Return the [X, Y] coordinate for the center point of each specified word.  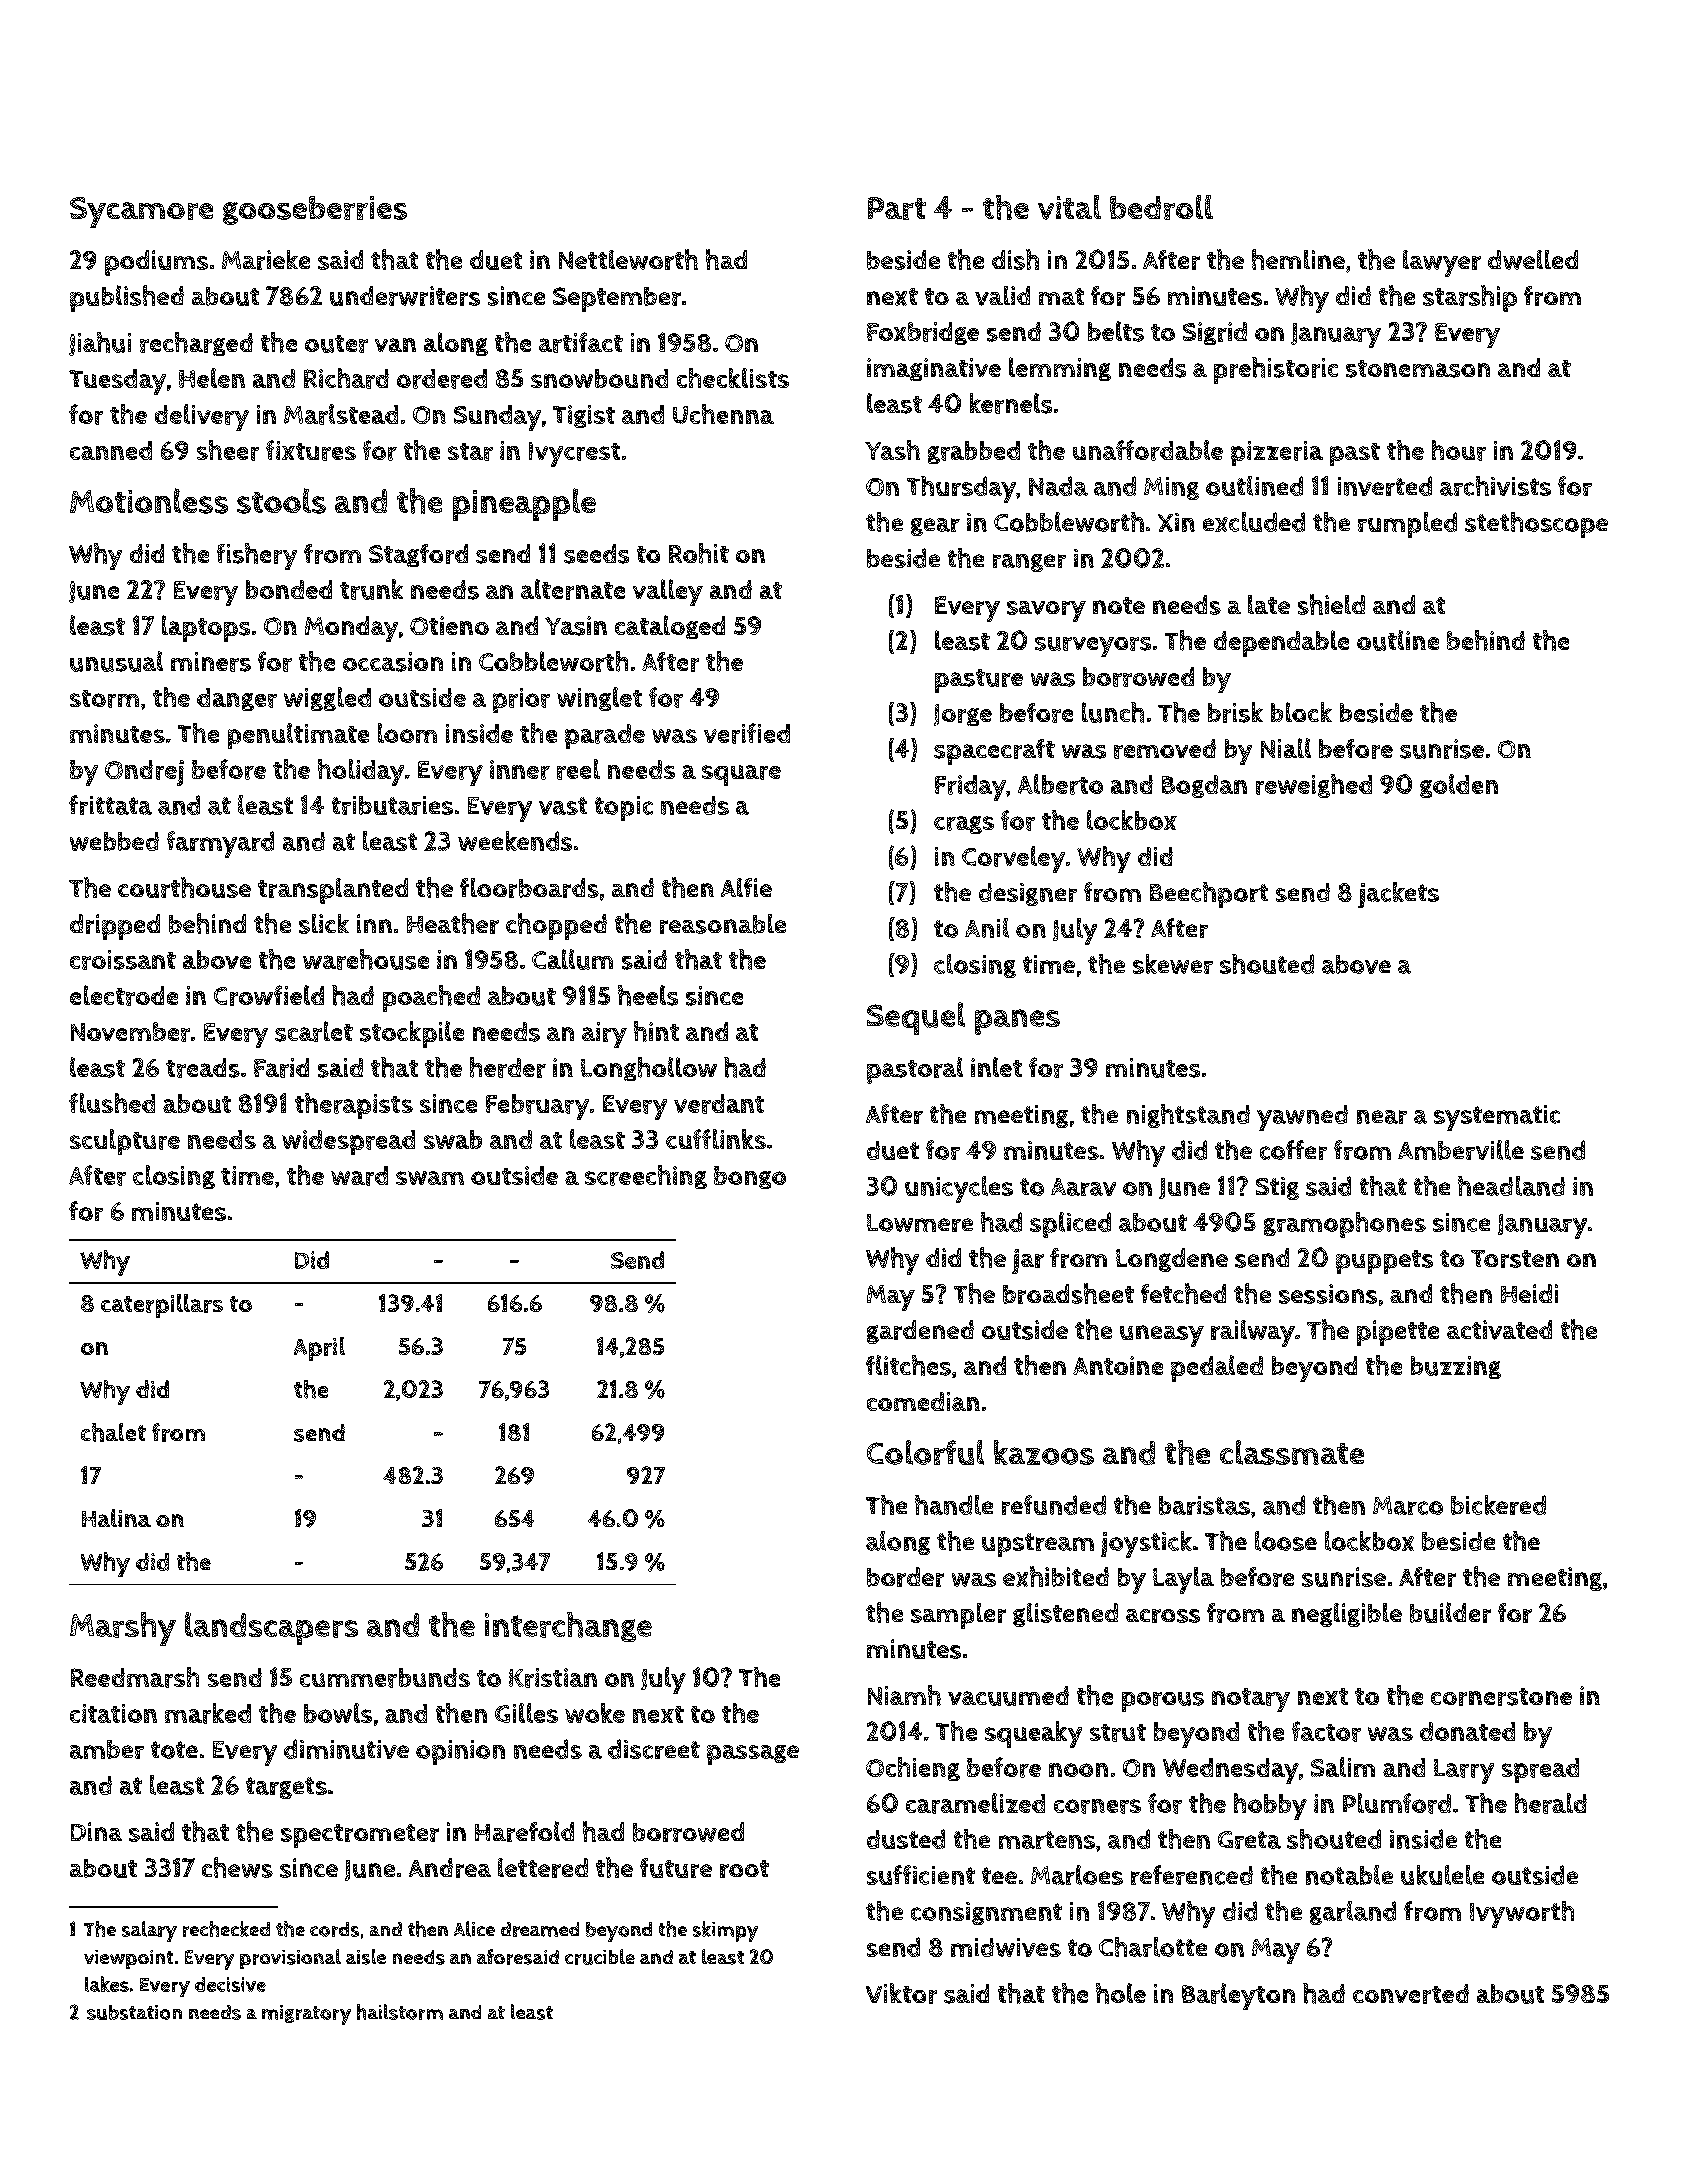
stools [281, 501]
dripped [115, 927]
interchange [568, 1627]
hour [1459, 450]
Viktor [901, 1993]
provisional [290, 1959]
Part [897, 208]
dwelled [1533, 260]
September [617, 299]
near [1382, 1117]
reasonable [723, 924]
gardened [920, 1332]
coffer [1293, 1150]
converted [1411, 1994]
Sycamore [141, 212]
